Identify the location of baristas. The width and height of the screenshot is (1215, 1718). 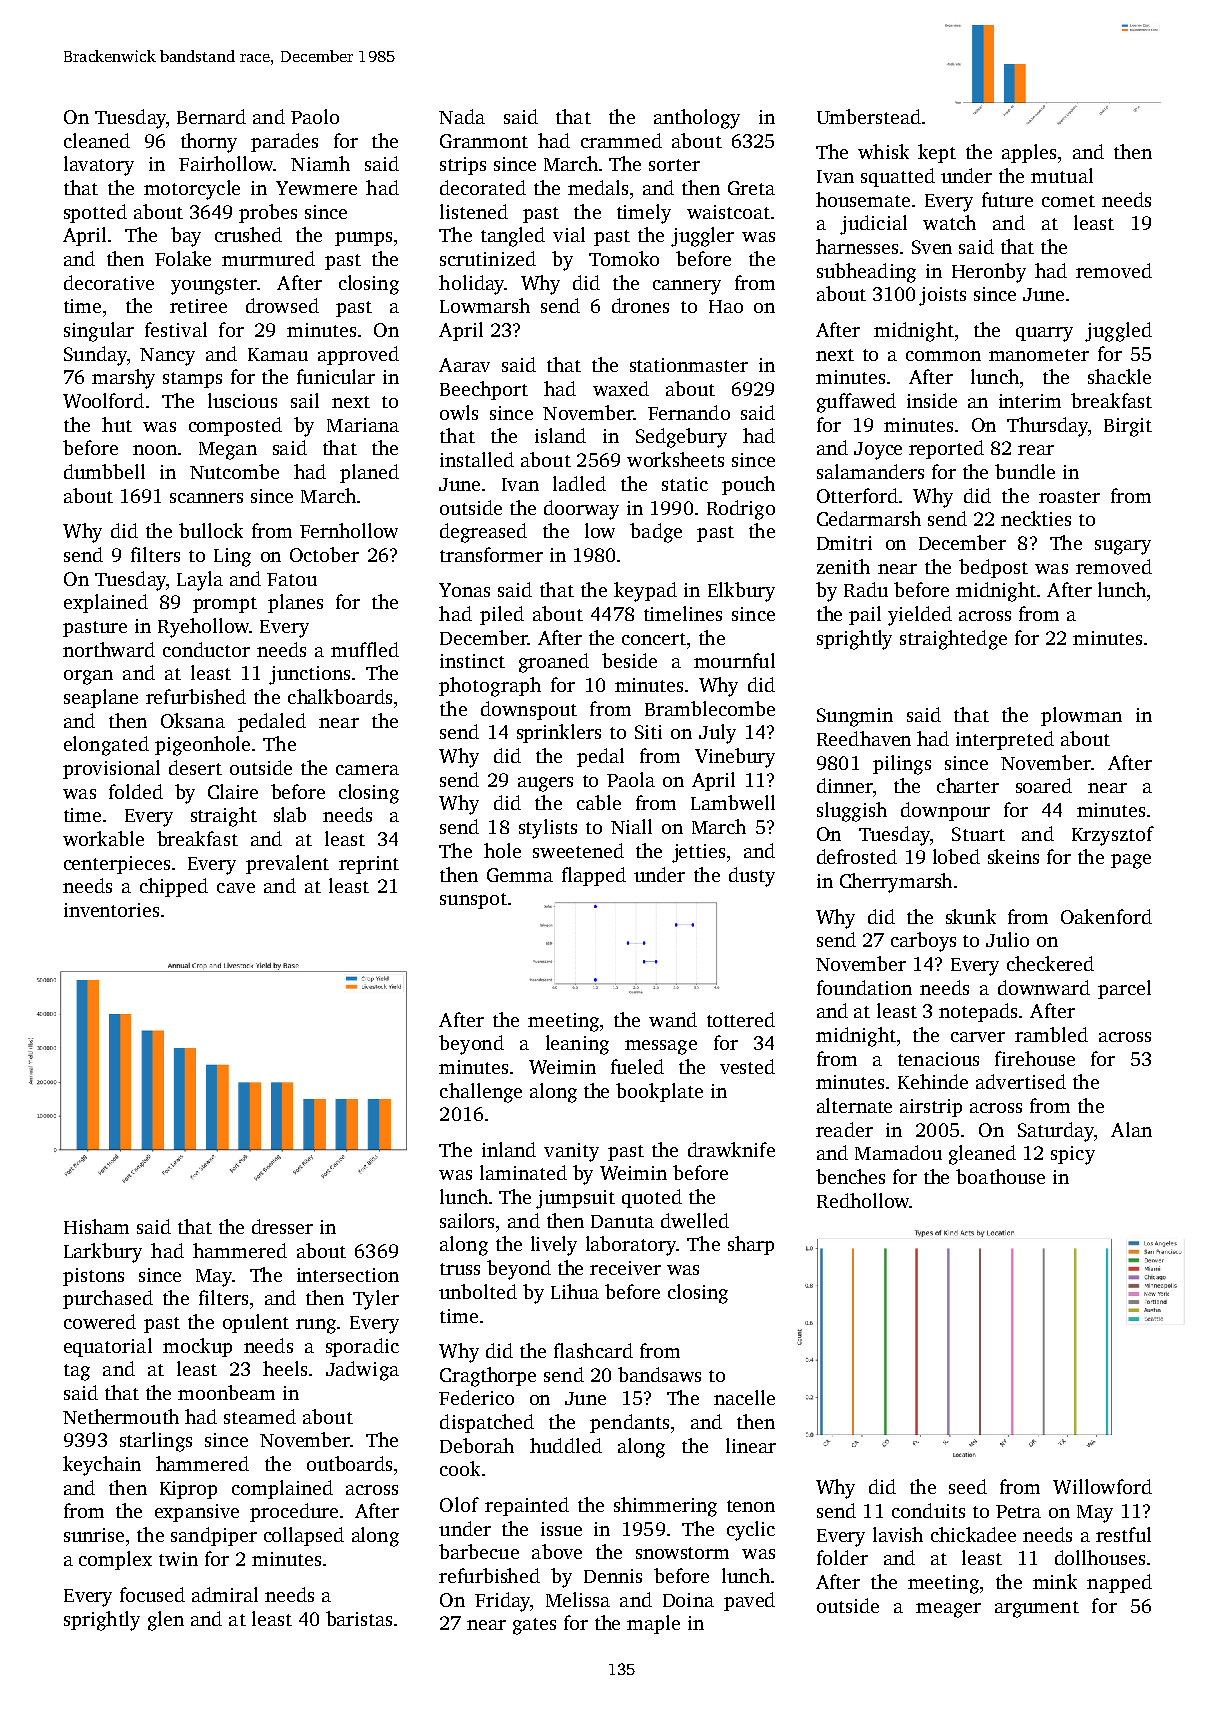
(359, 1618).
